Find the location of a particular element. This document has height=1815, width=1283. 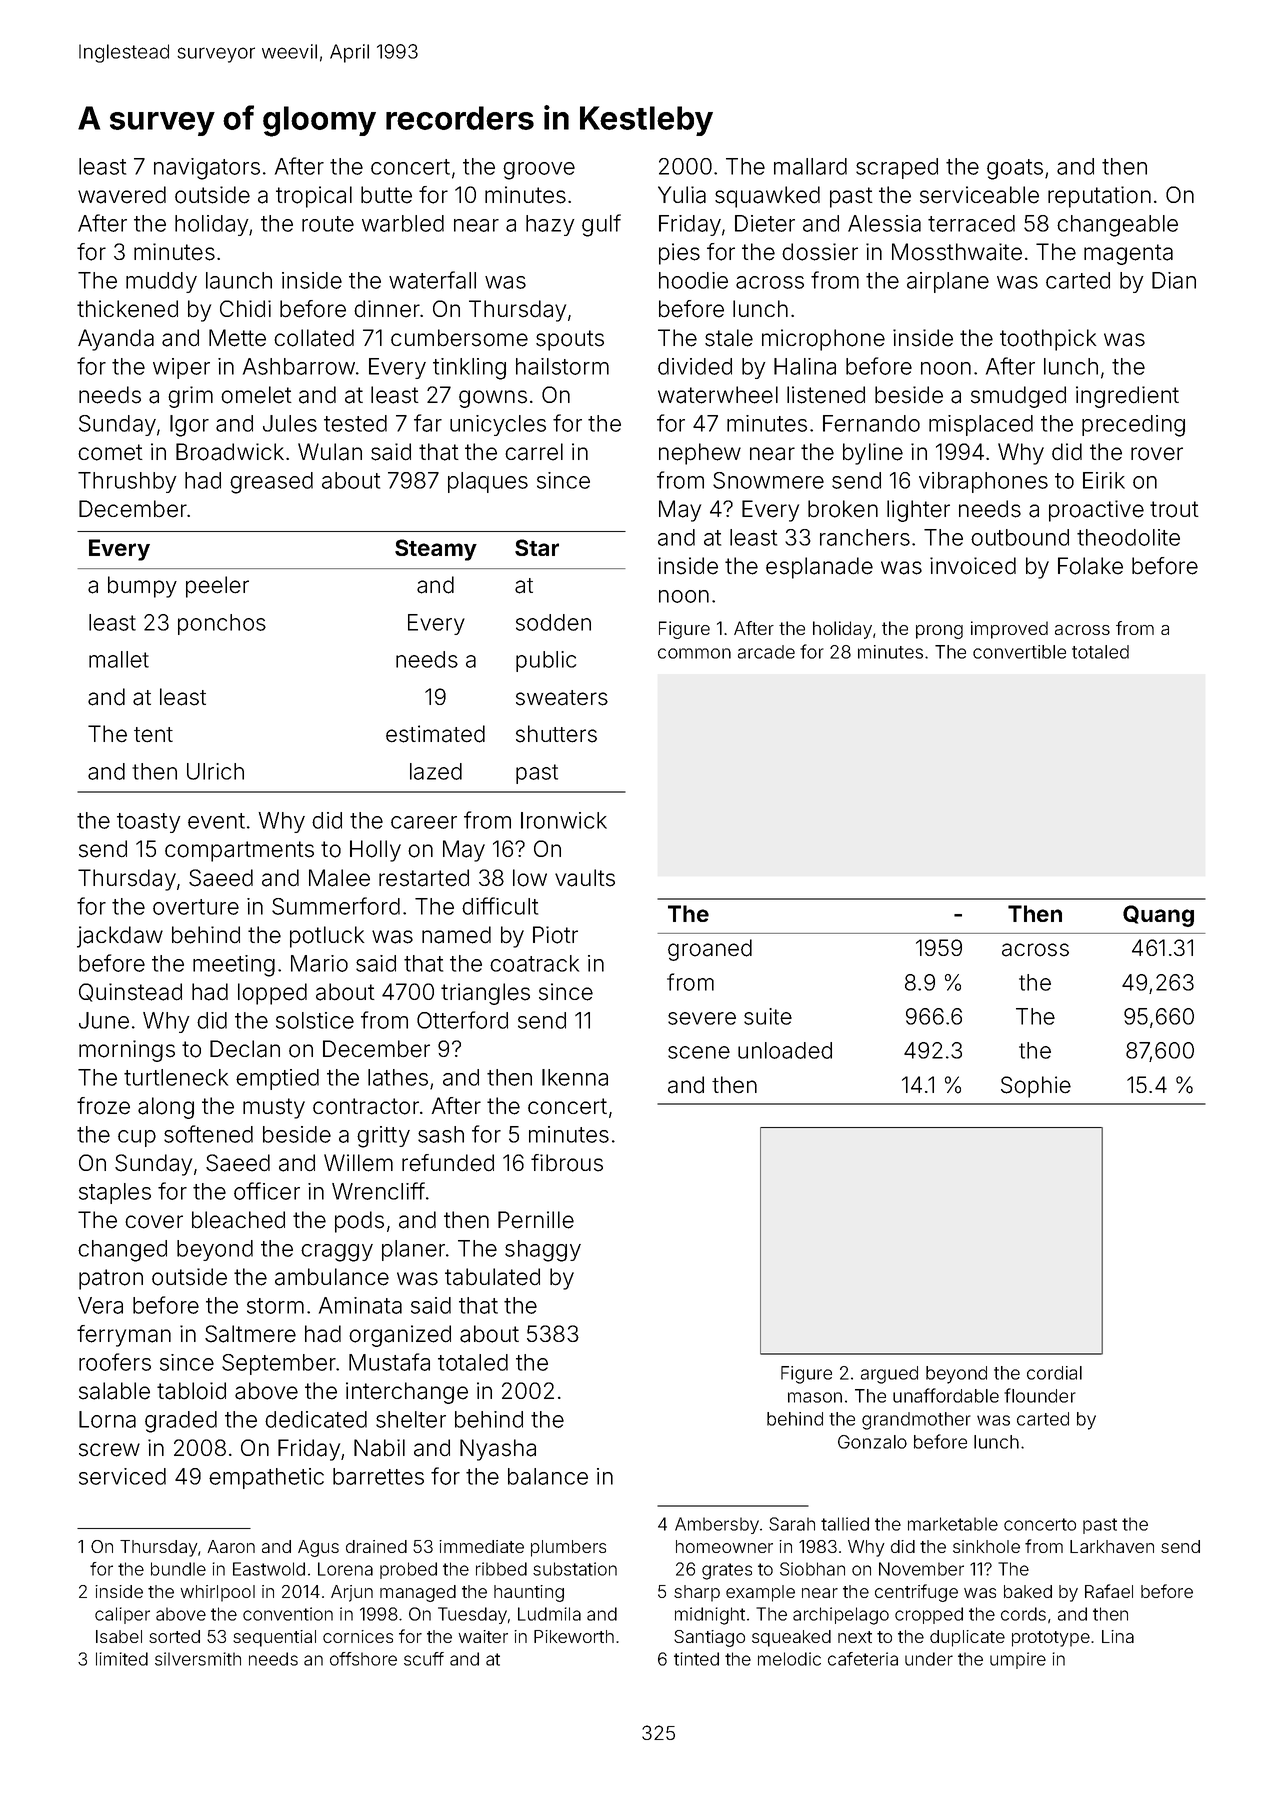

June is located at coordinates (104, 1020).
